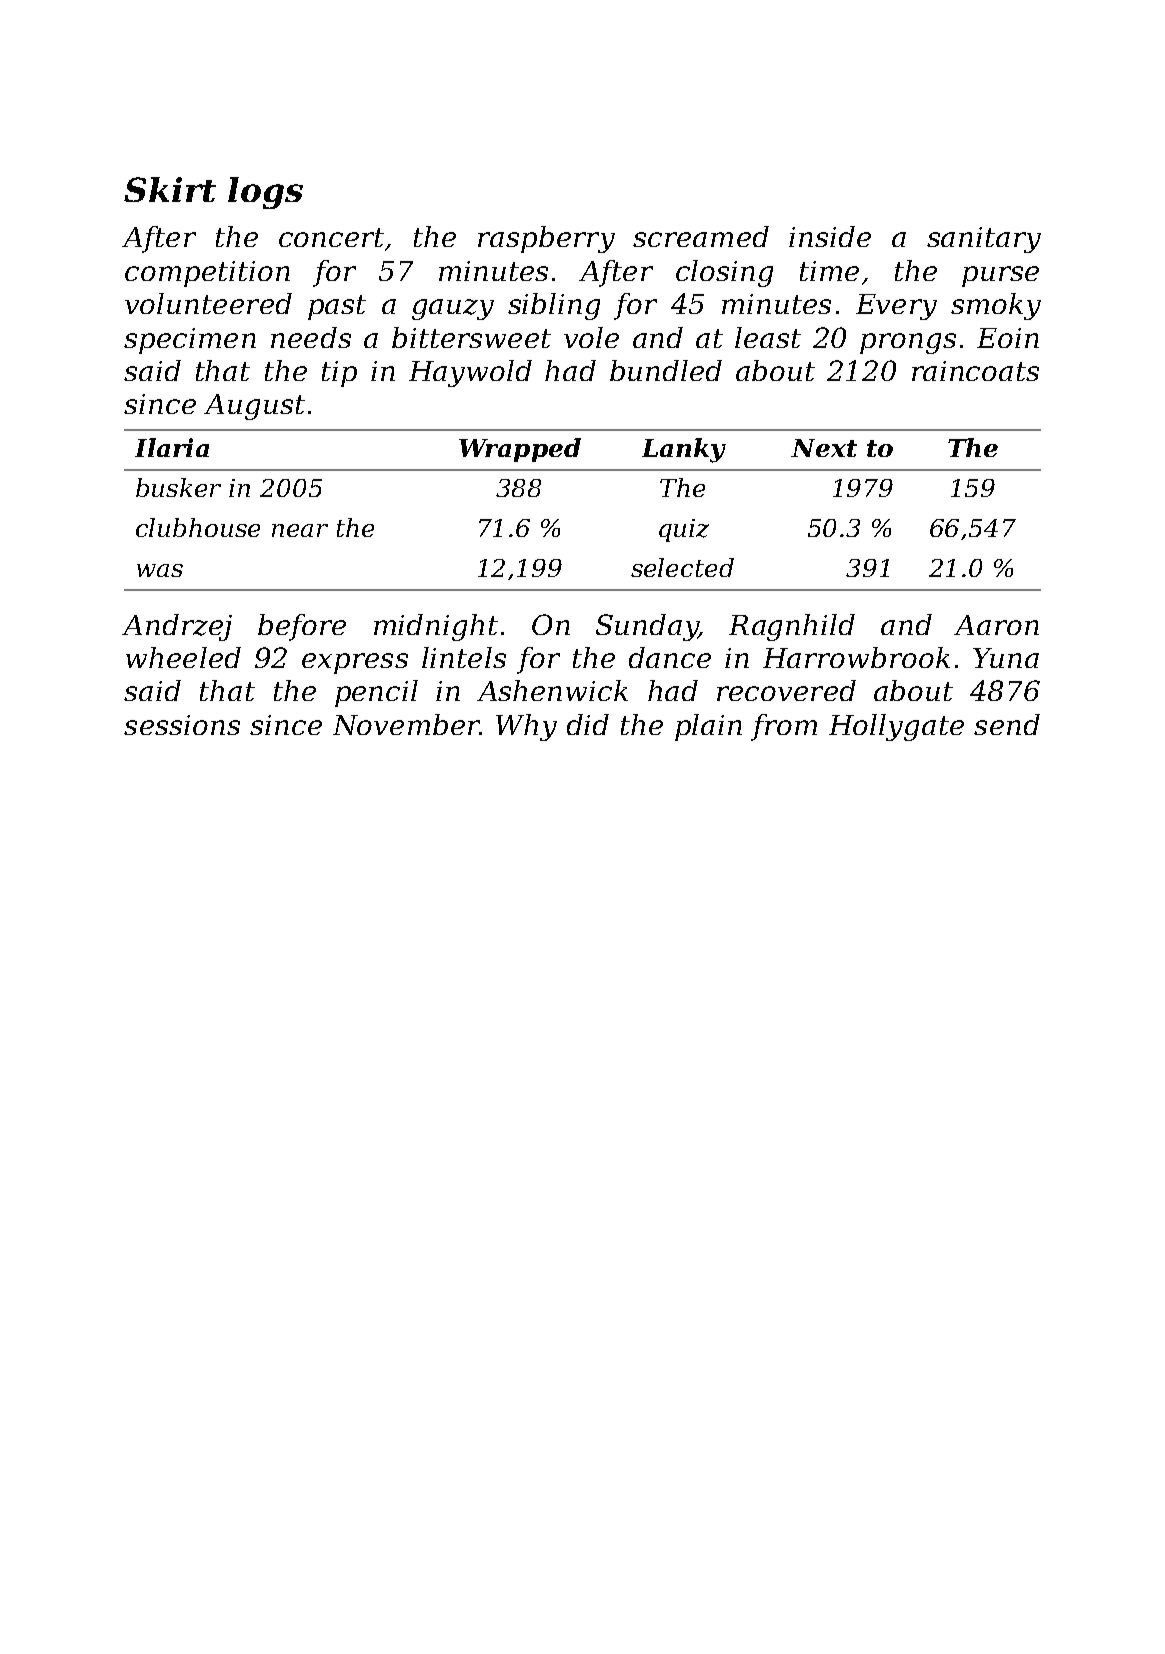 This document has width=1165, height=1654. Describe the element at coordinates (768, 337) in the document. I see `least` at that location.
